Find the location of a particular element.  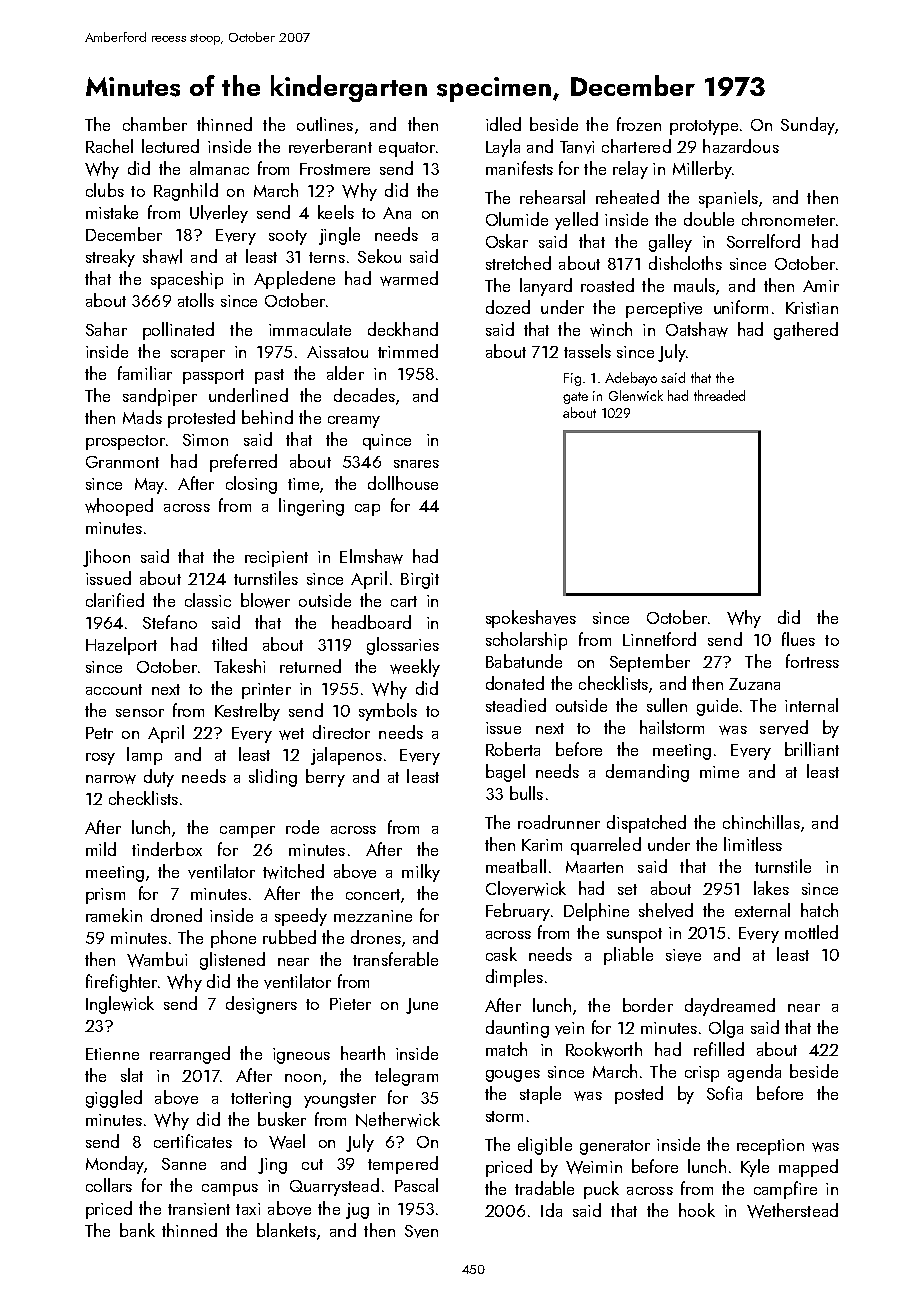

collars is located at coordinates (109, 1185).
